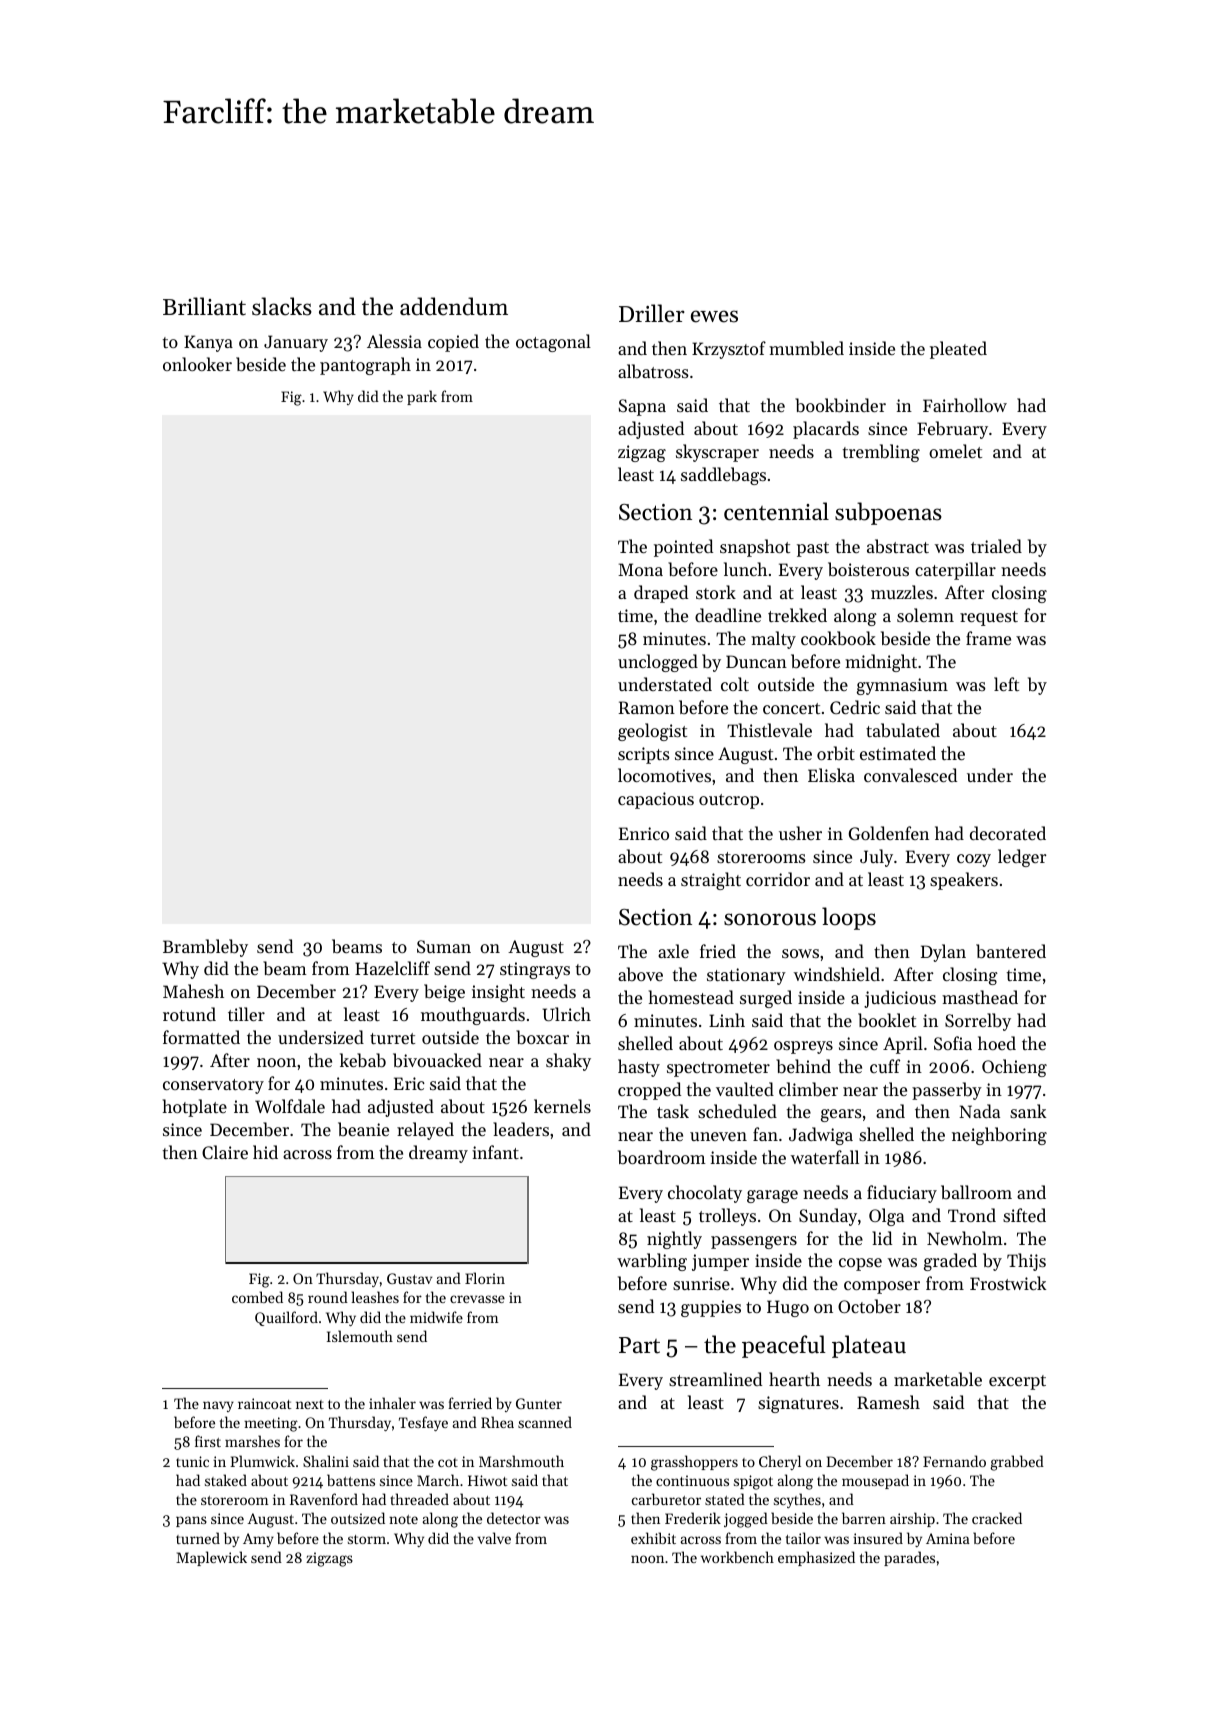 Image resolution: width=1209 pixels, height=1710 pixels. Describe the element at coordinates (996, 546) in the image. I see `trialed` at that location.
